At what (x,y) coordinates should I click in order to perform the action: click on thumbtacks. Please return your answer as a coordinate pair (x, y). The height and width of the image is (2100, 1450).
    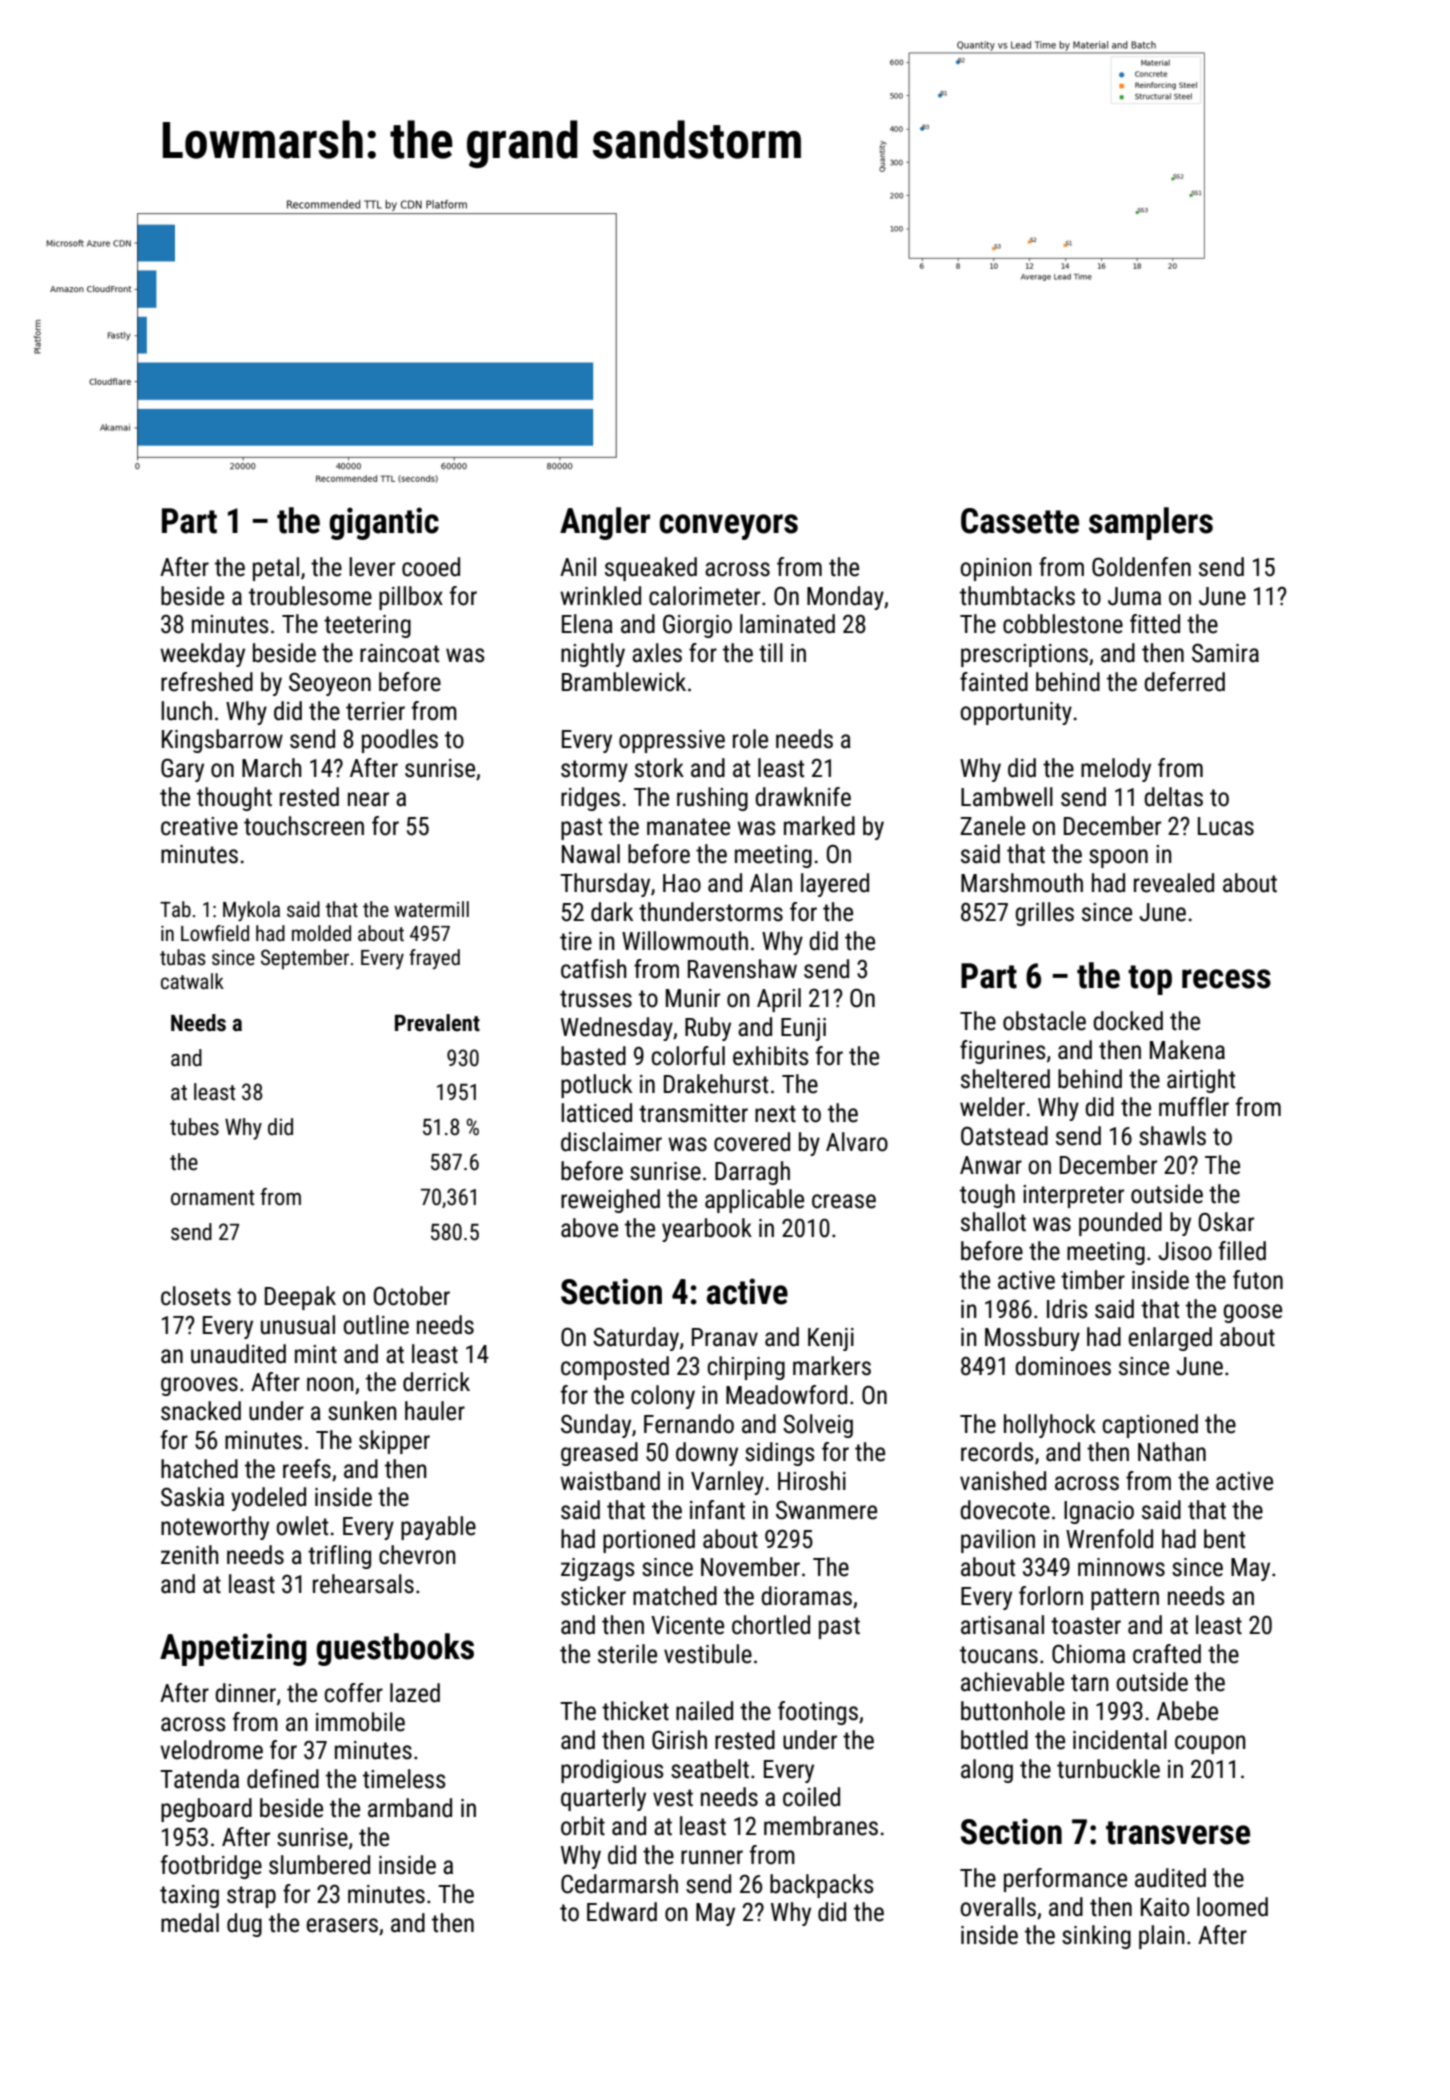
    Looking at the image, I should click on (1017, 596).
